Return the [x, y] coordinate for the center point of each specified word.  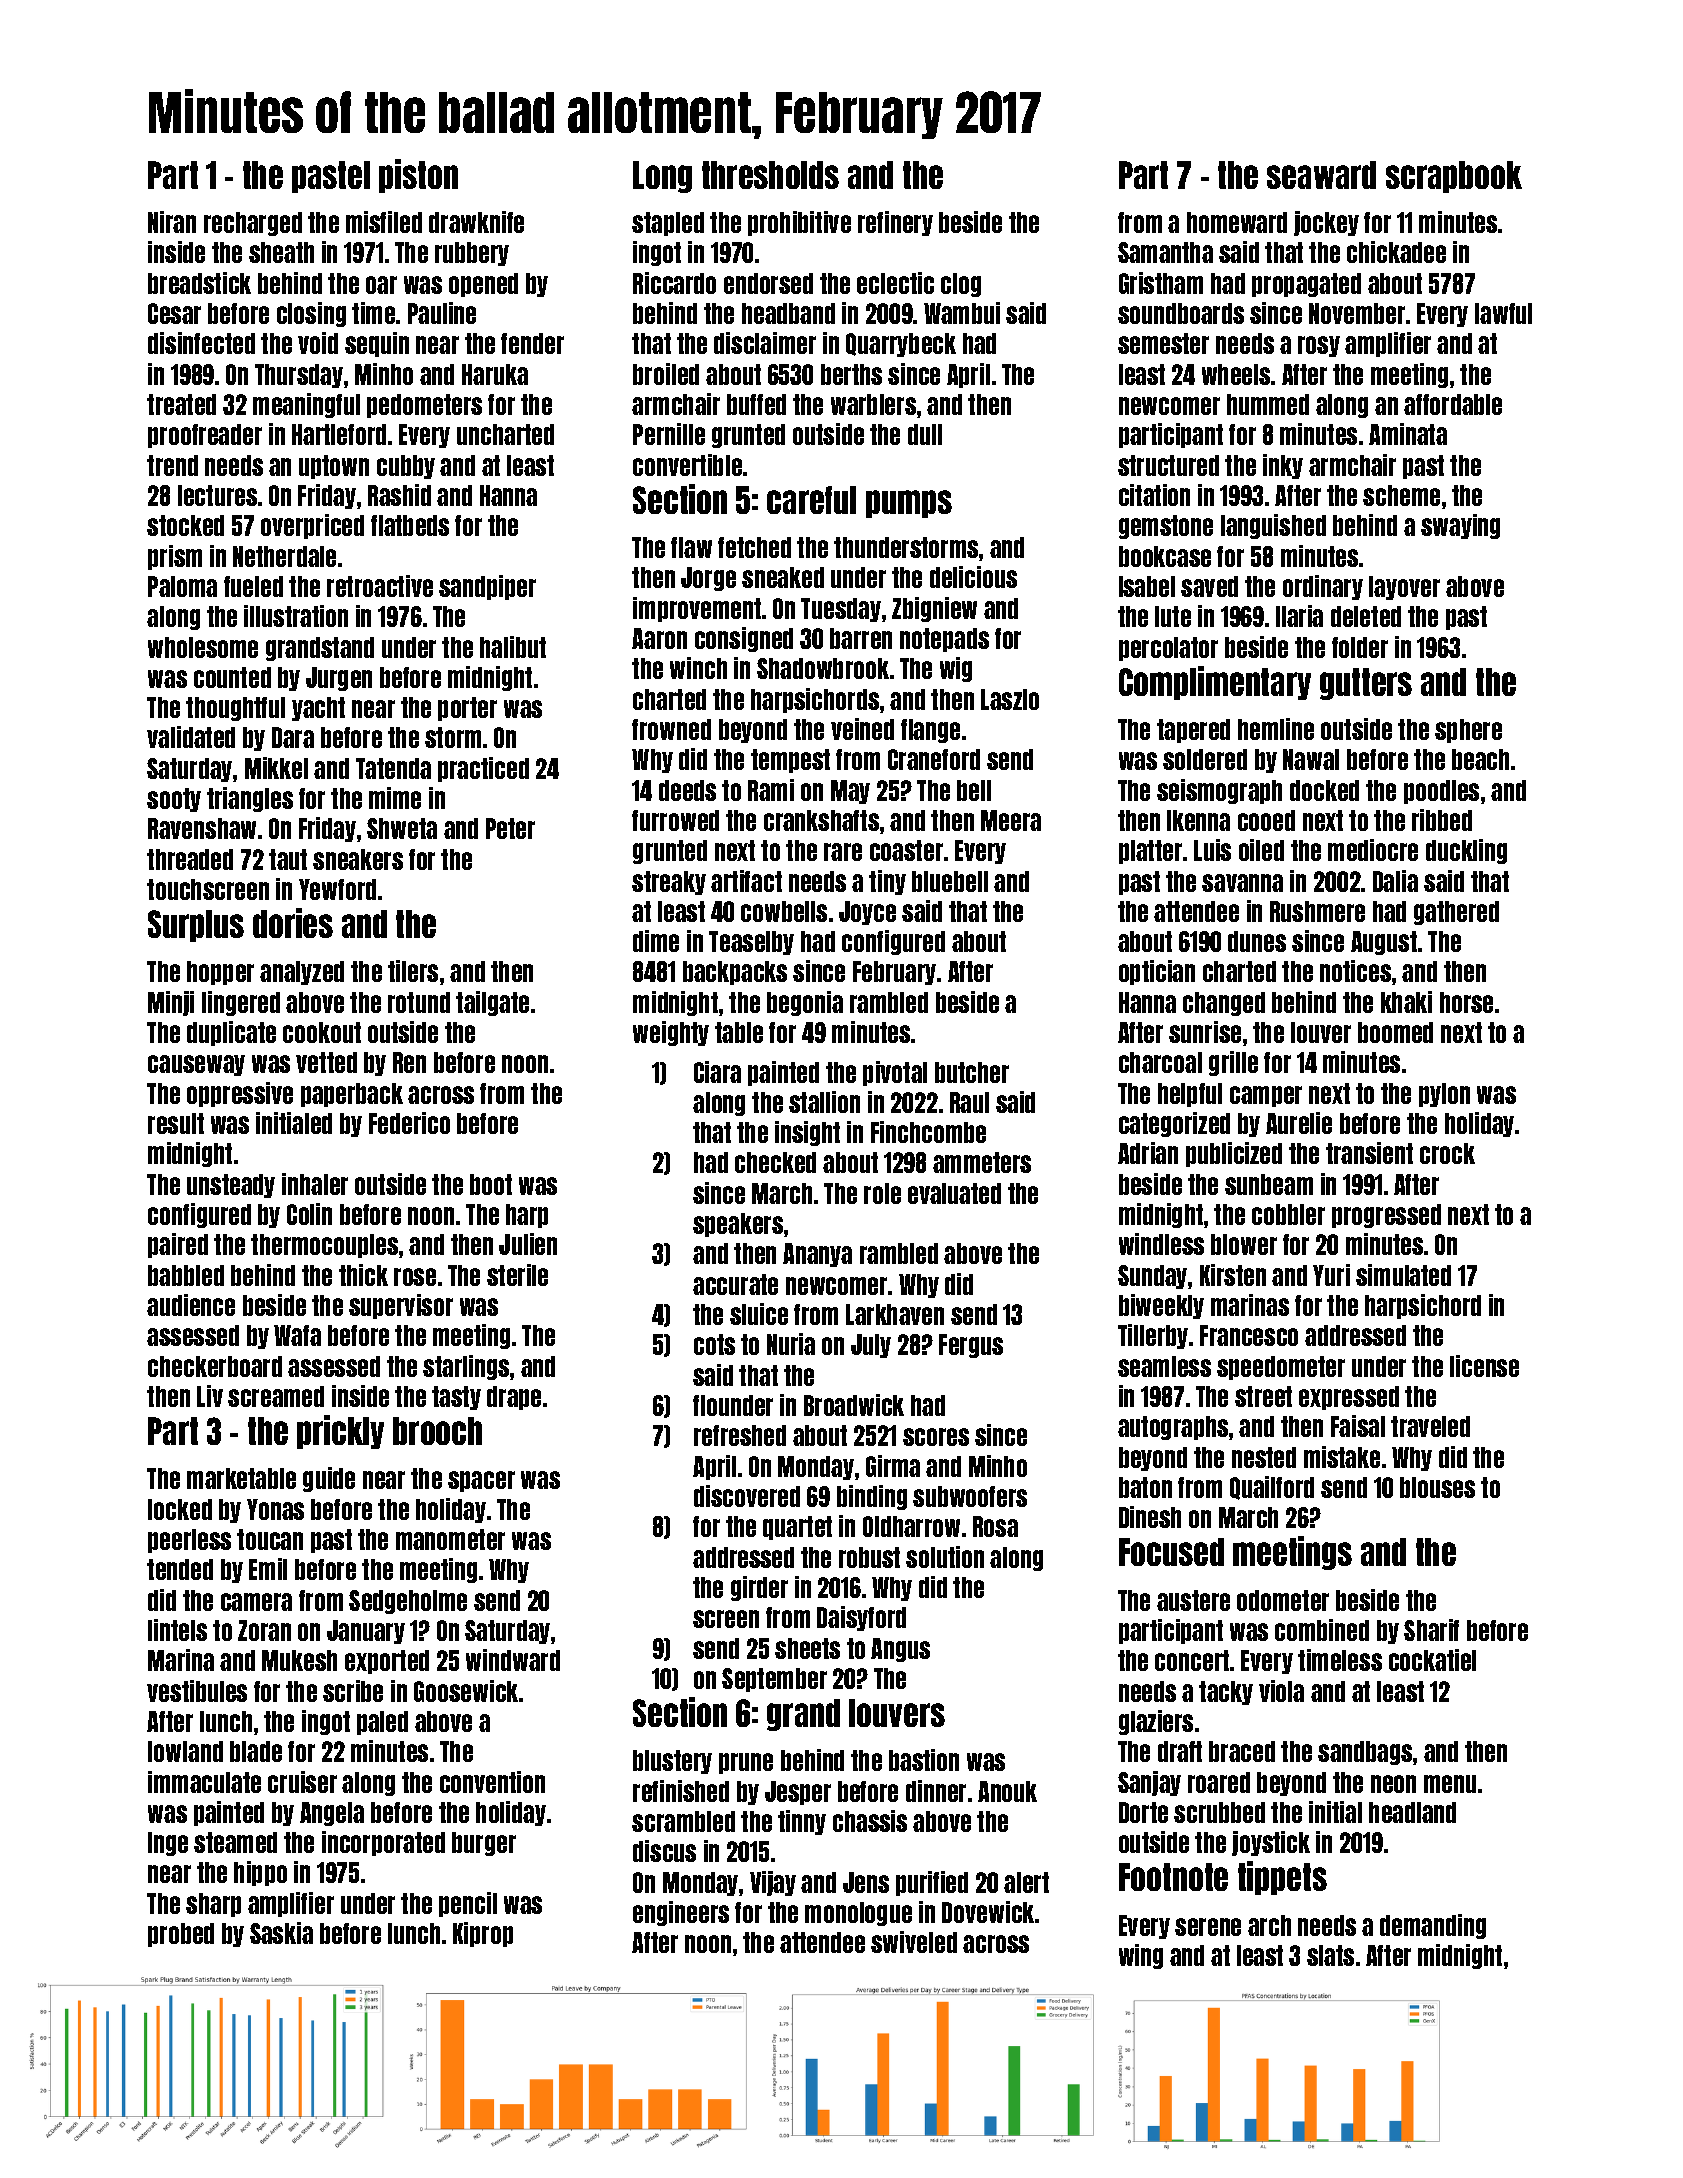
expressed [1349, 1398]
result [176, 1123]
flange [930, 731]
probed [181, 1935]
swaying [1460, 526]
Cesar [174, 313]
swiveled [914, 1942]
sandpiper [487, 587]
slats [1330, 1955]
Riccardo [674, 283]
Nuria [791, 1344]
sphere [1468, 731]
